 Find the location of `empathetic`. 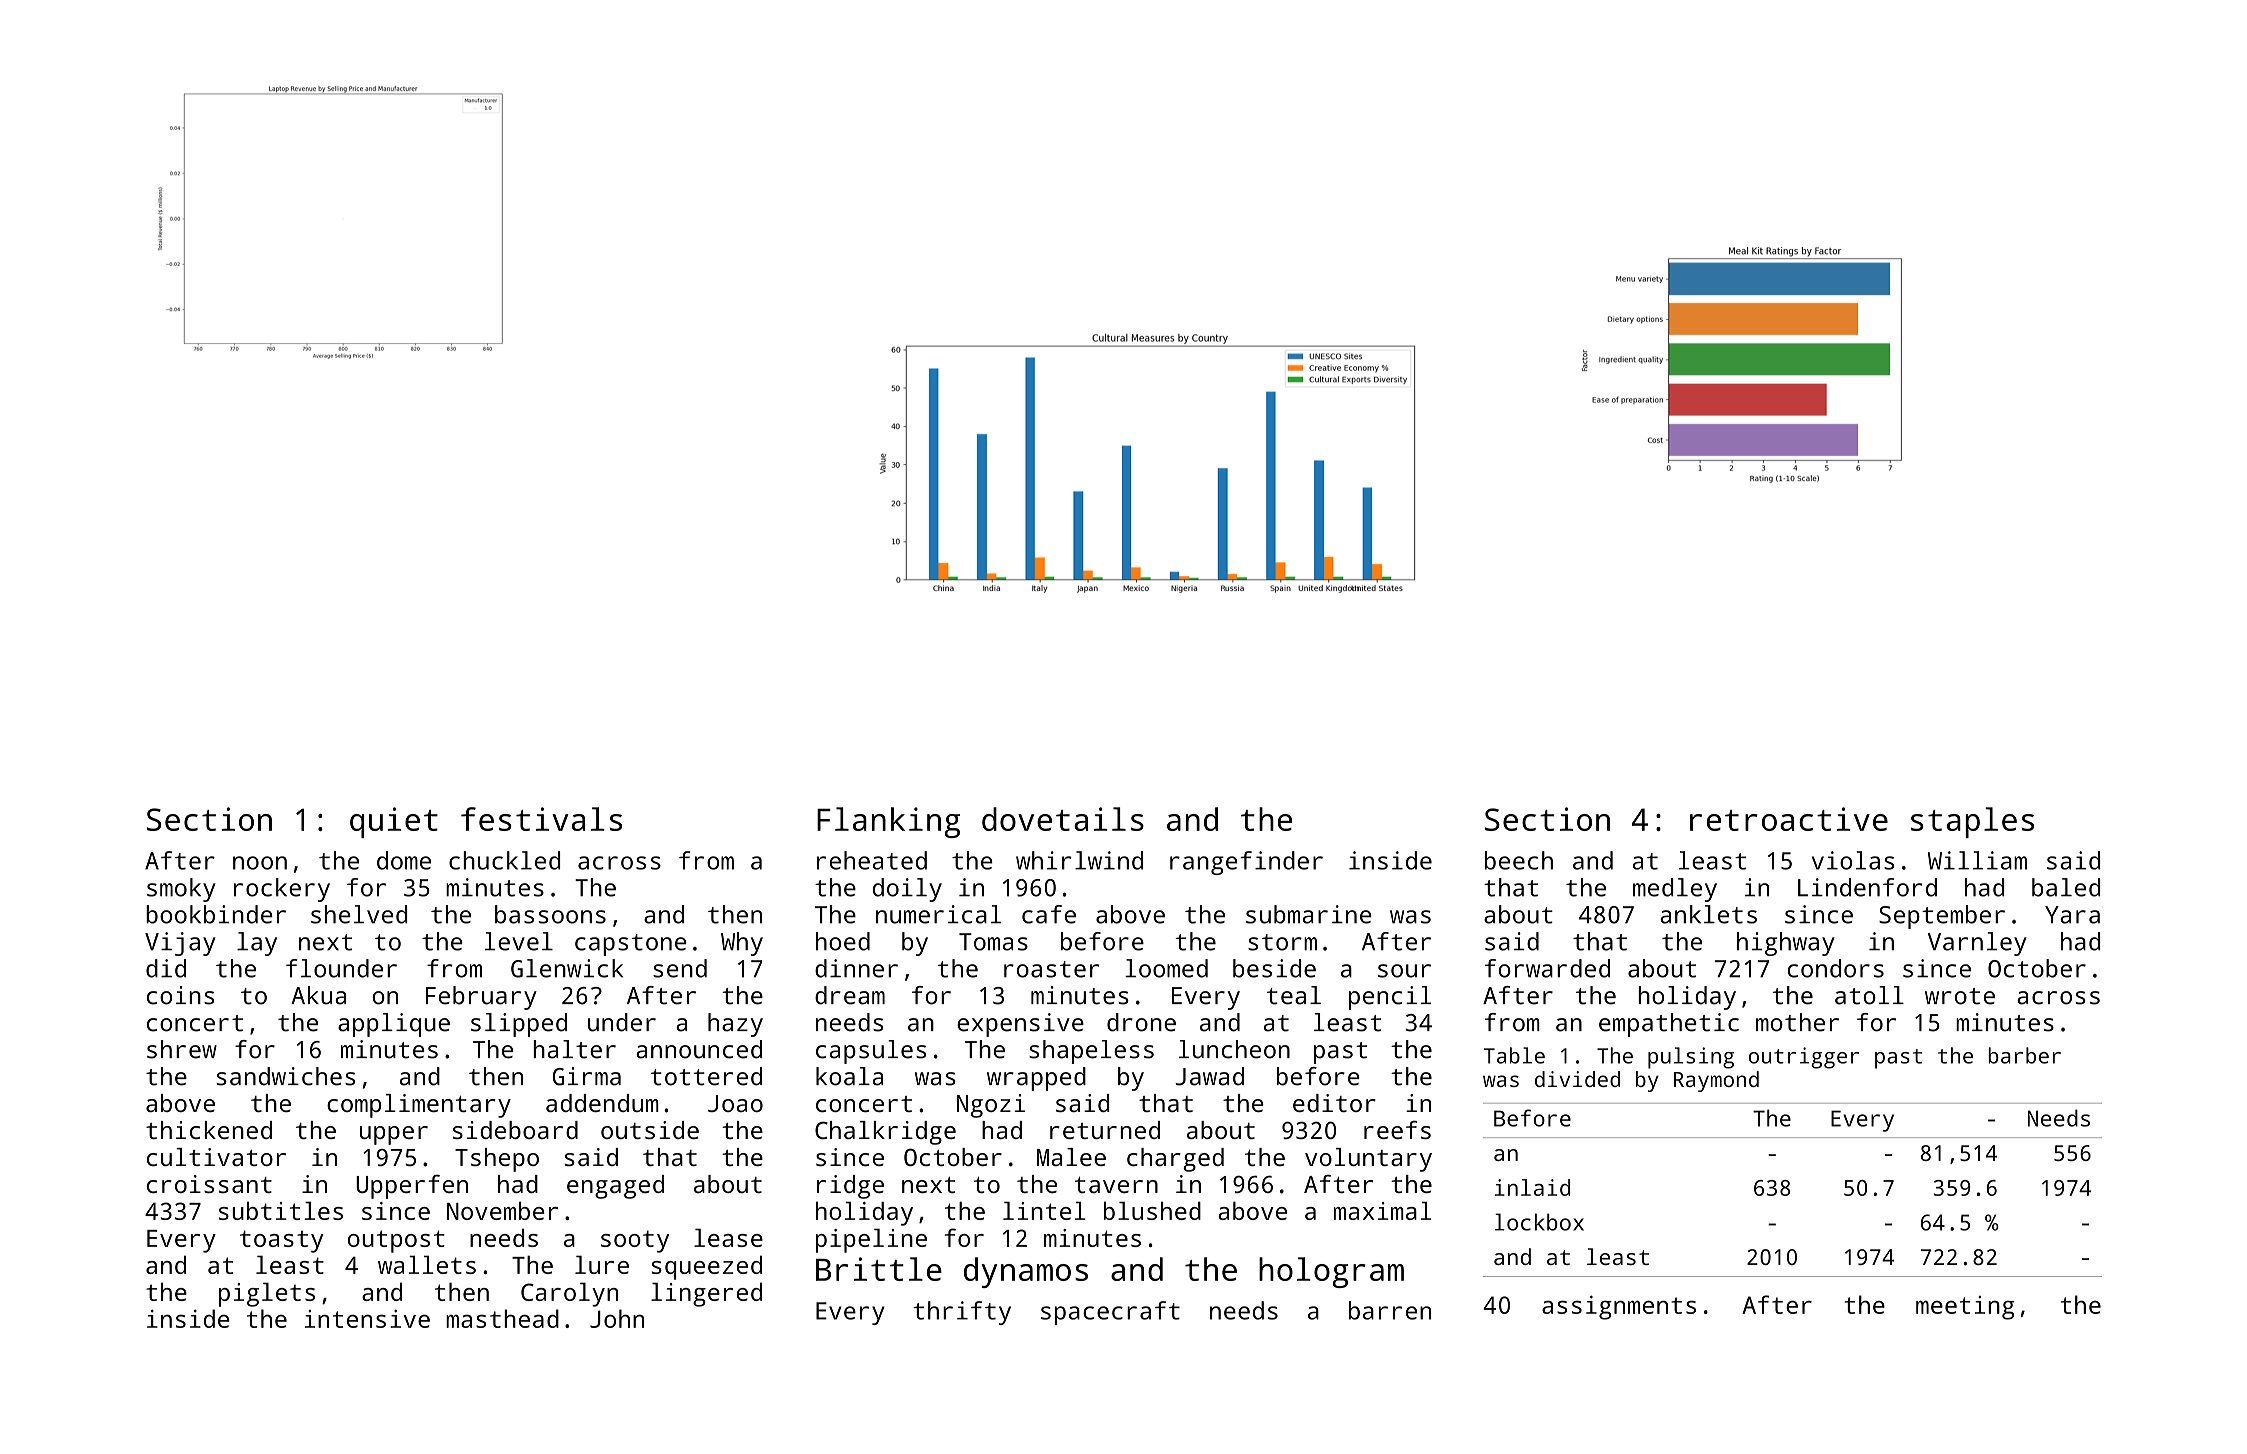

empathetic is located at coordinates (1669, 1025).
